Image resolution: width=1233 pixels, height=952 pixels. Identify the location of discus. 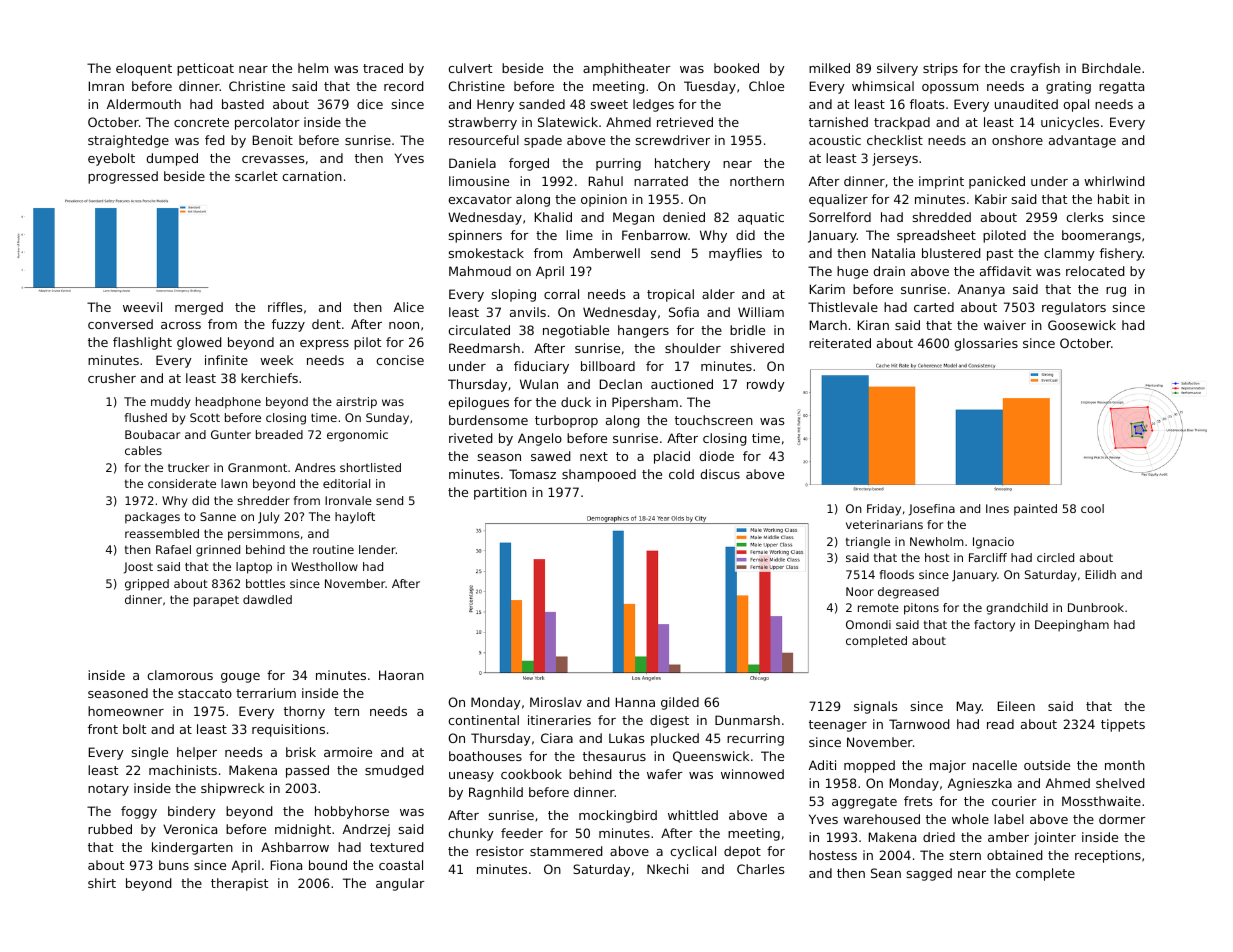
(720, 474).
